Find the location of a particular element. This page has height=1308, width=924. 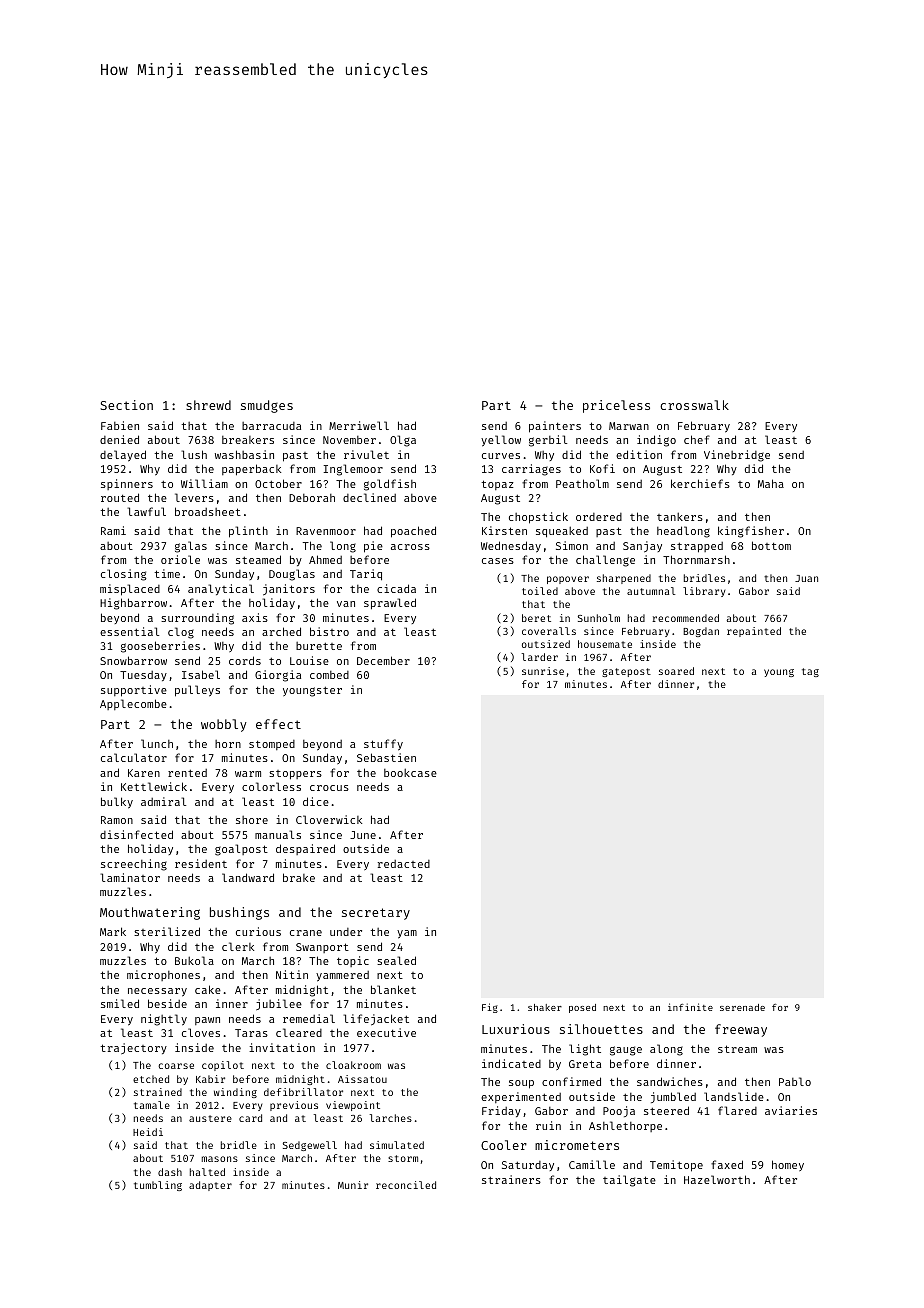

adapter is located at coordinates (210, 1186).
